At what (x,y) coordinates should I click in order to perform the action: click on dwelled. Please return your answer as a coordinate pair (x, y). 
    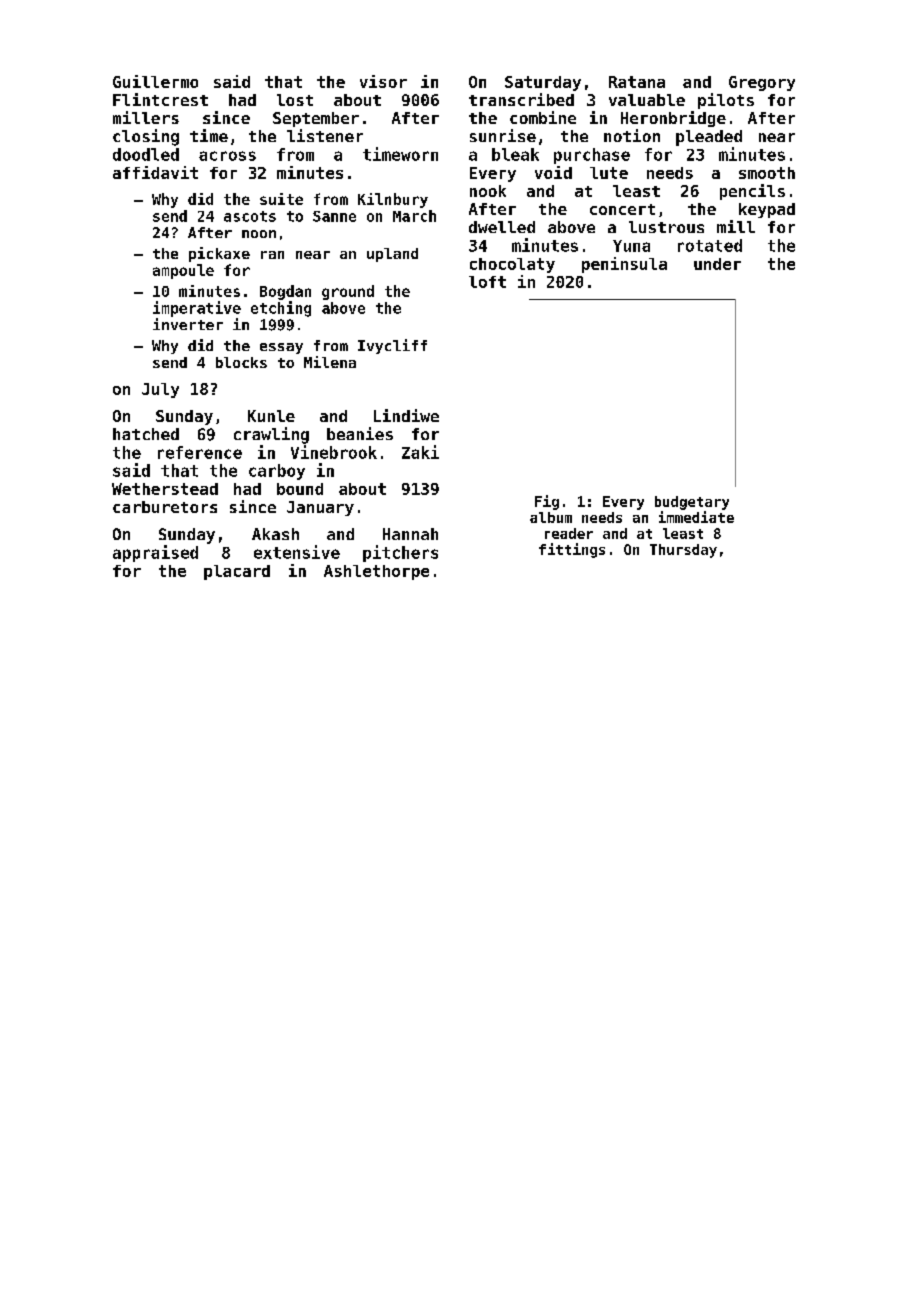
    Looking at the image, I should click on (502, 227).
